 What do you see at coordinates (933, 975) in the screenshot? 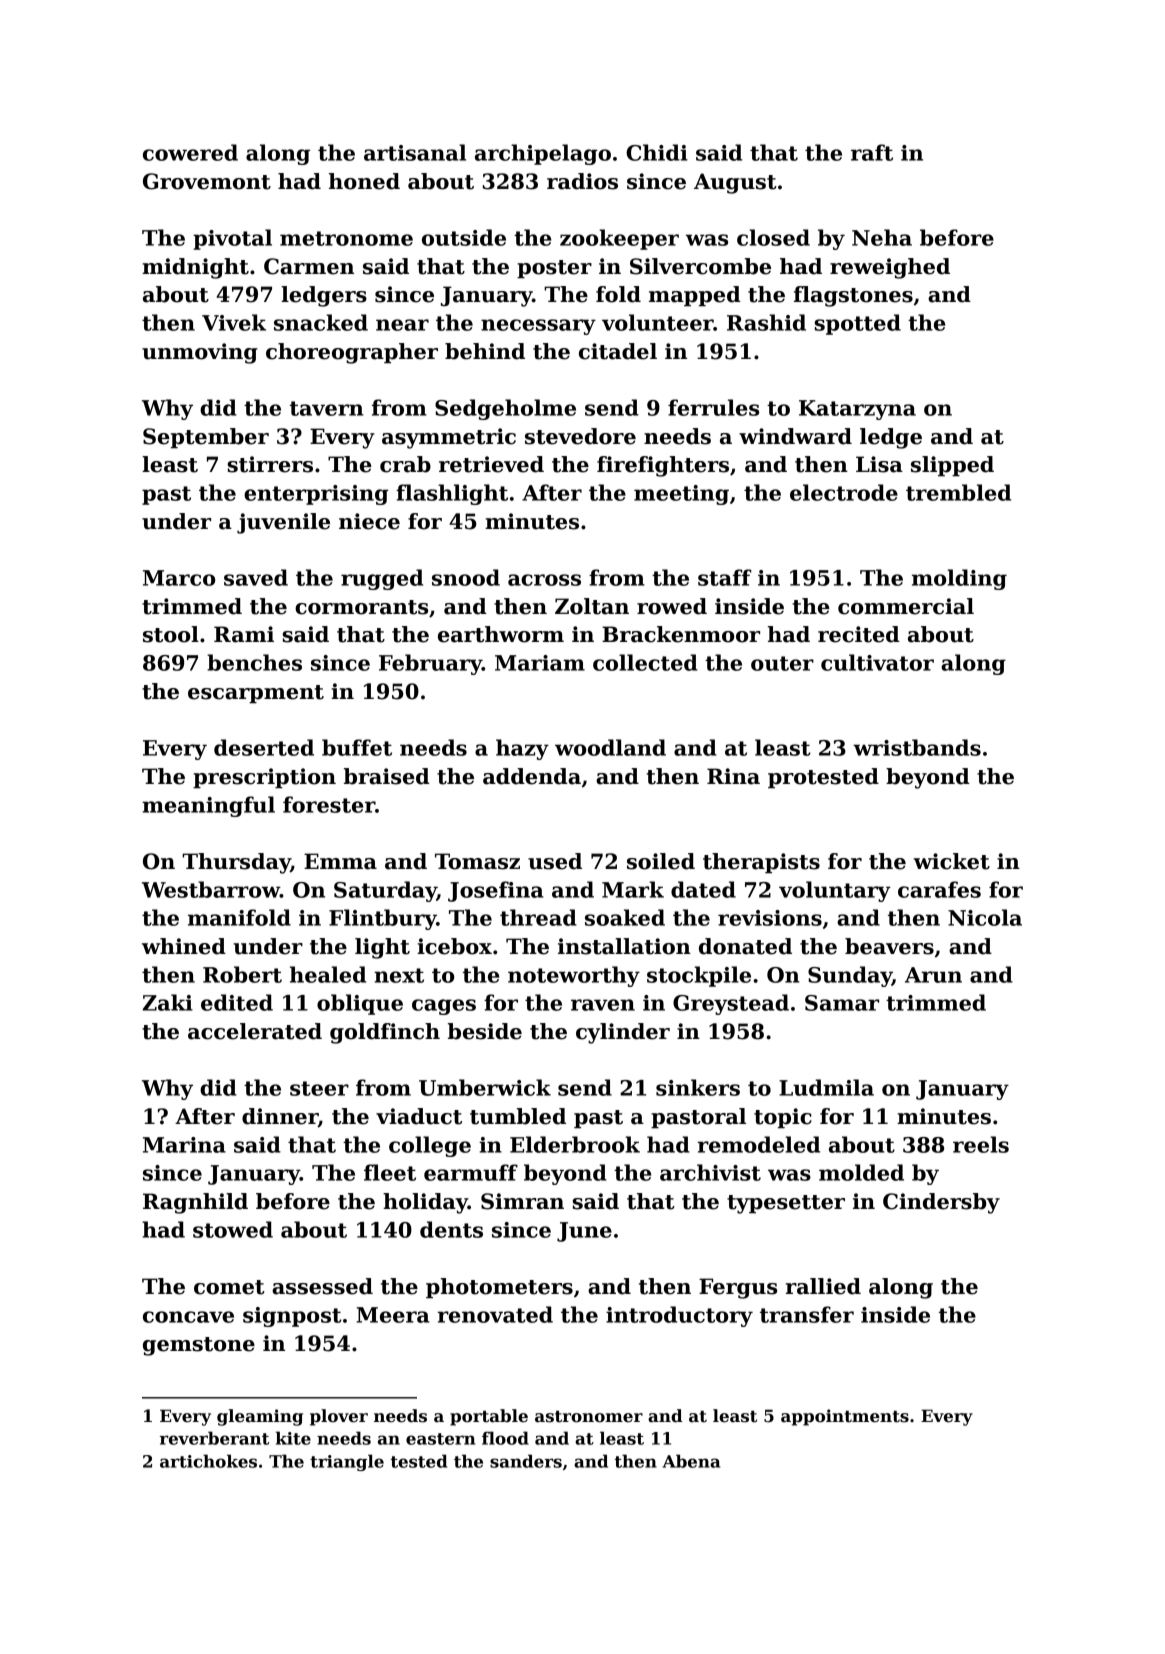
I see `Arun` at bounding box center [933, 975].
